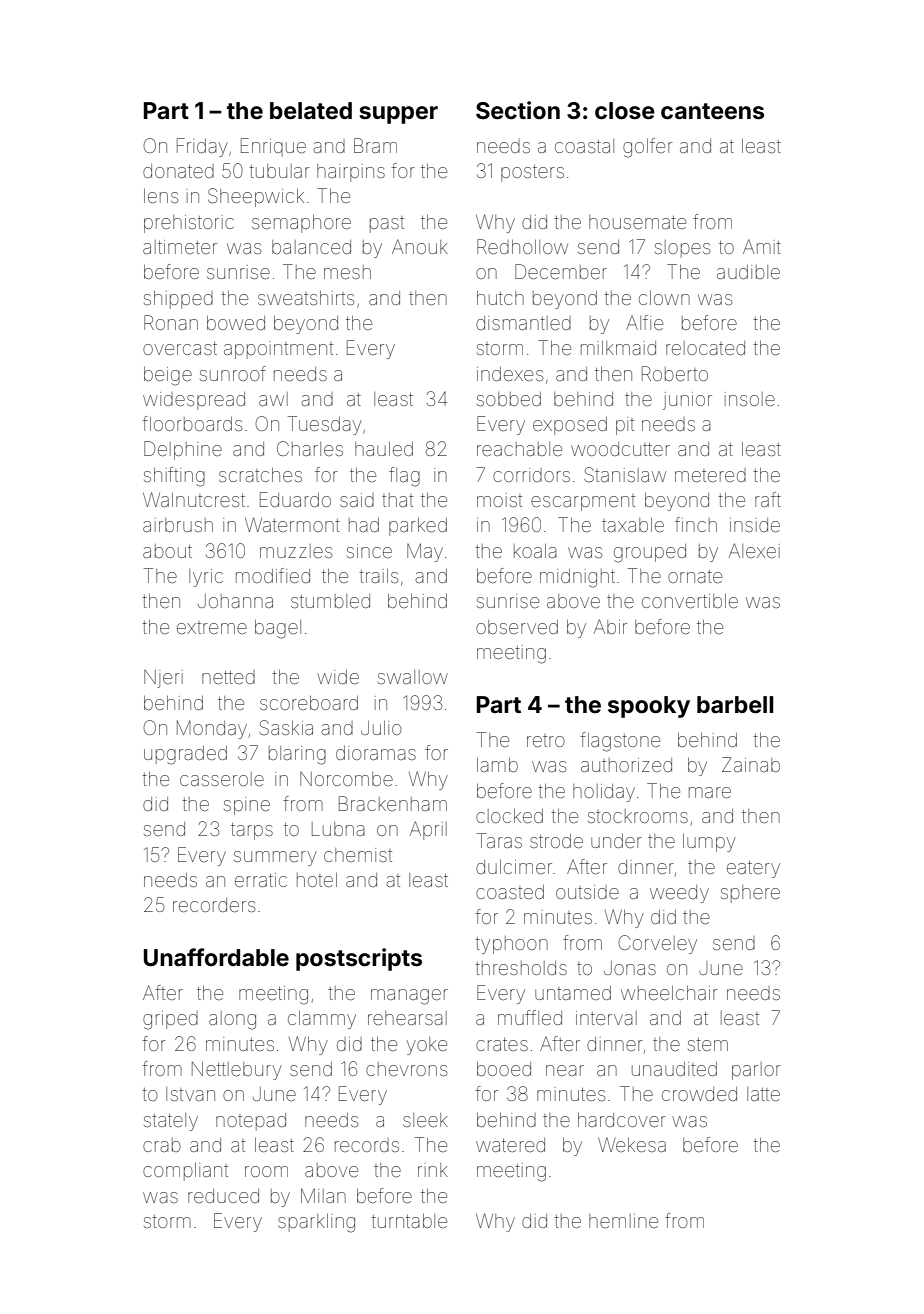 This page has height=1314, width=924. I want to click on spooky, so click(649, 707).
